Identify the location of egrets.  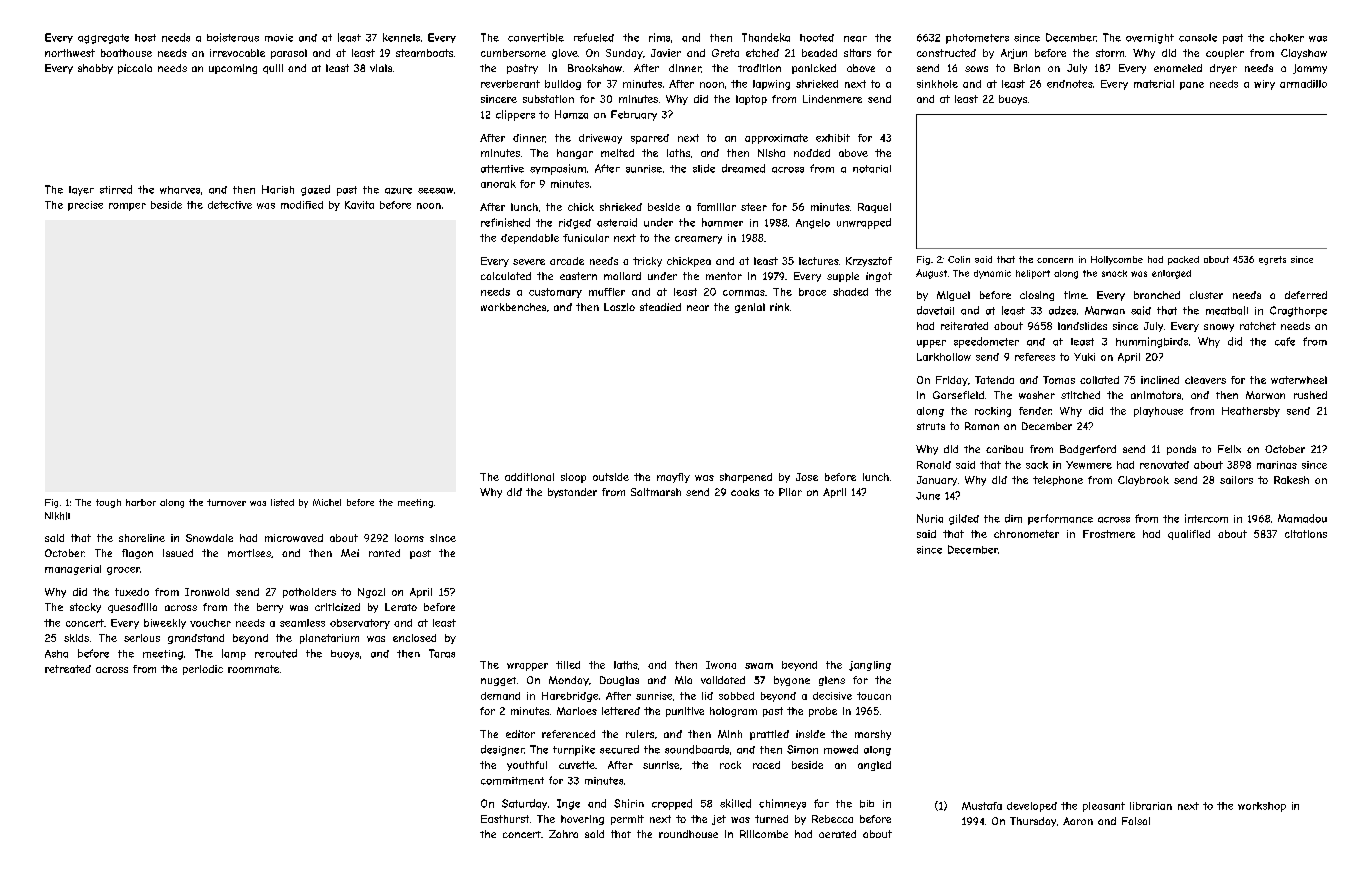
(1272, 260).
